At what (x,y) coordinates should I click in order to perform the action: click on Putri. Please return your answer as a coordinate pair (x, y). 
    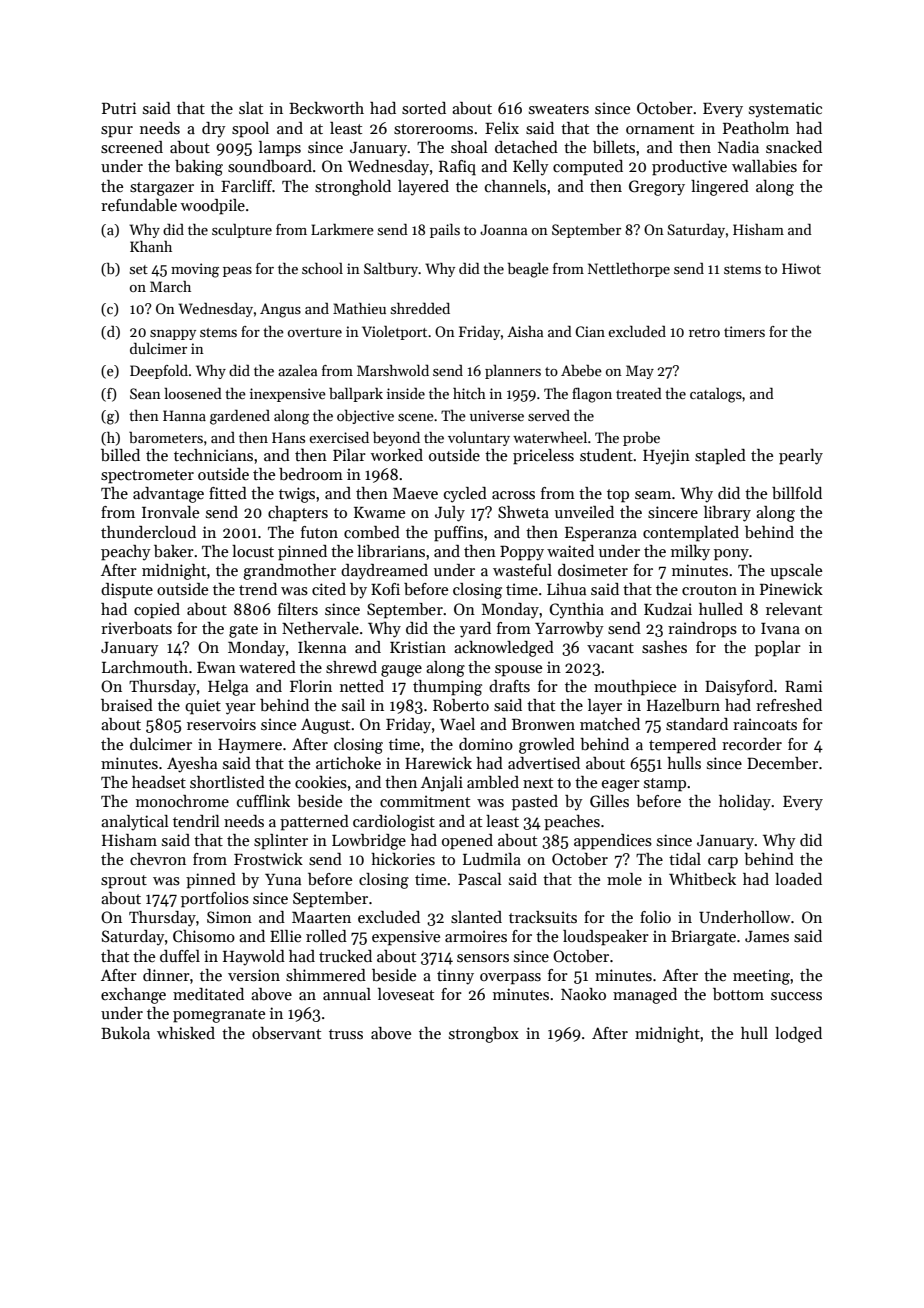
    Looking at the image, I should click on (119, 108).
